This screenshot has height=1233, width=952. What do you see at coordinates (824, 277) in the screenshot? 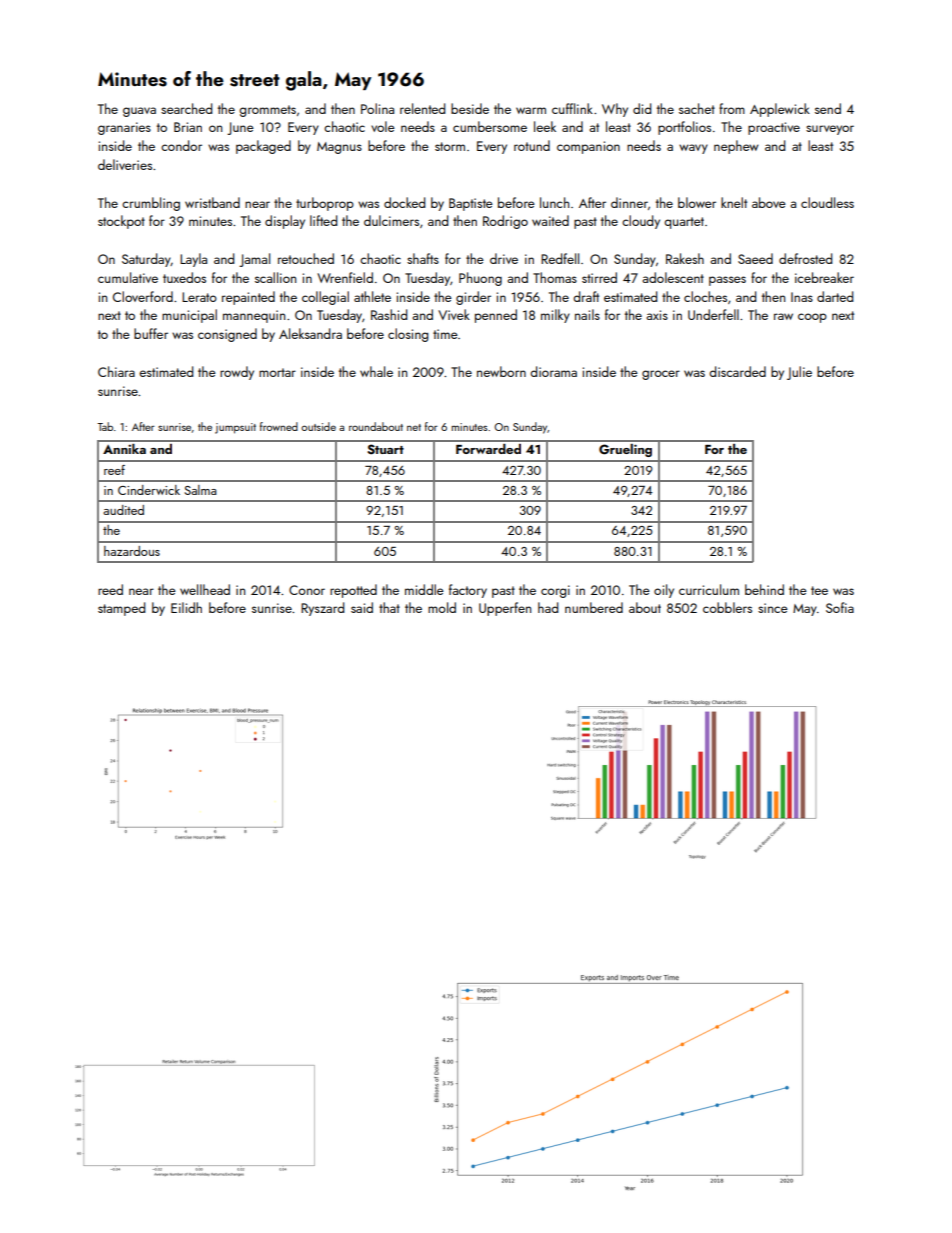
I see `icebreaker` at bounding box center [824, 277].
